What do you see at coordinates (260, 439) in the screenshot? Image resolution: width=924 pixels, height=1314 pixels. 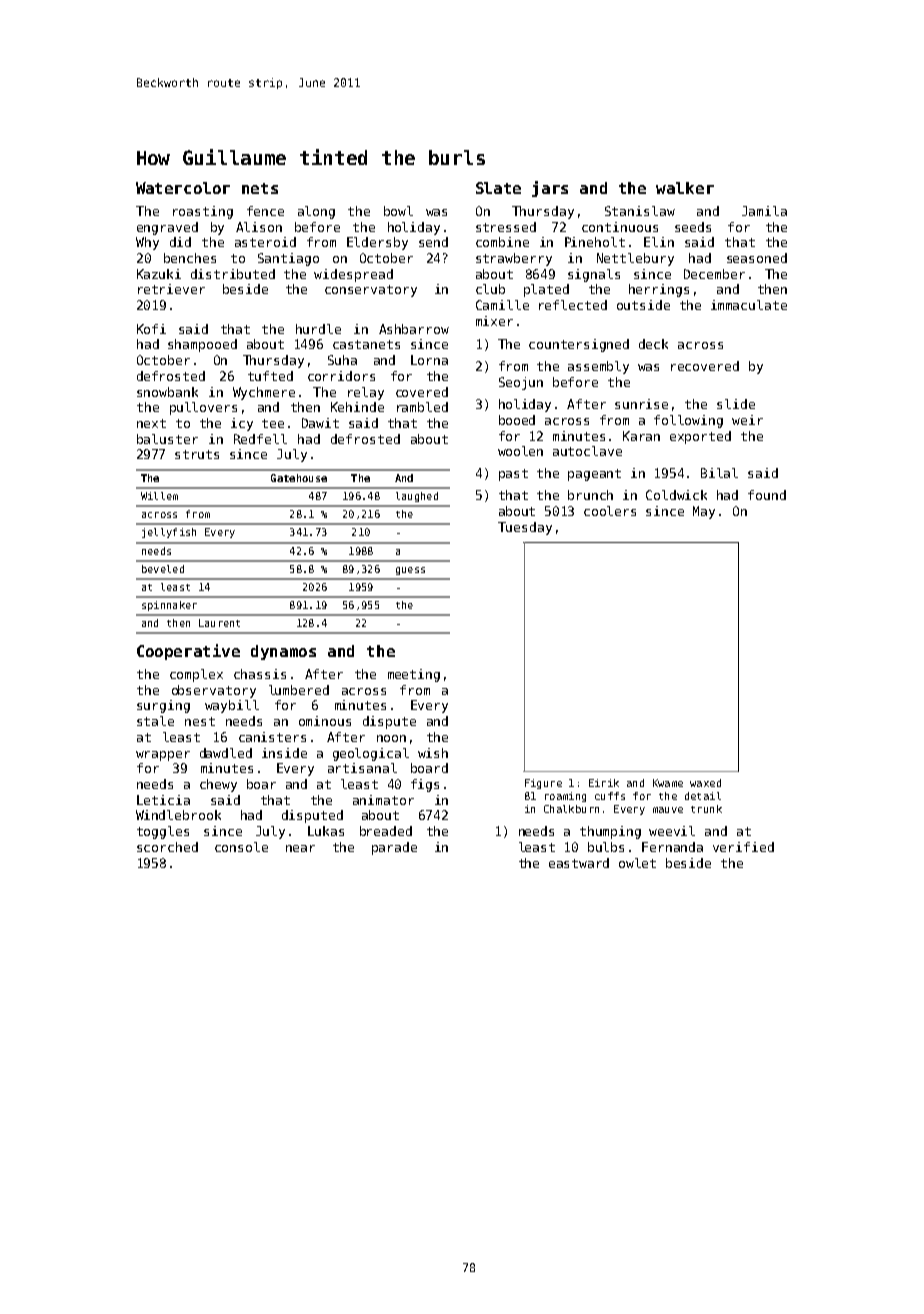 I see `Redfell` at bounding box center [260, 439].
